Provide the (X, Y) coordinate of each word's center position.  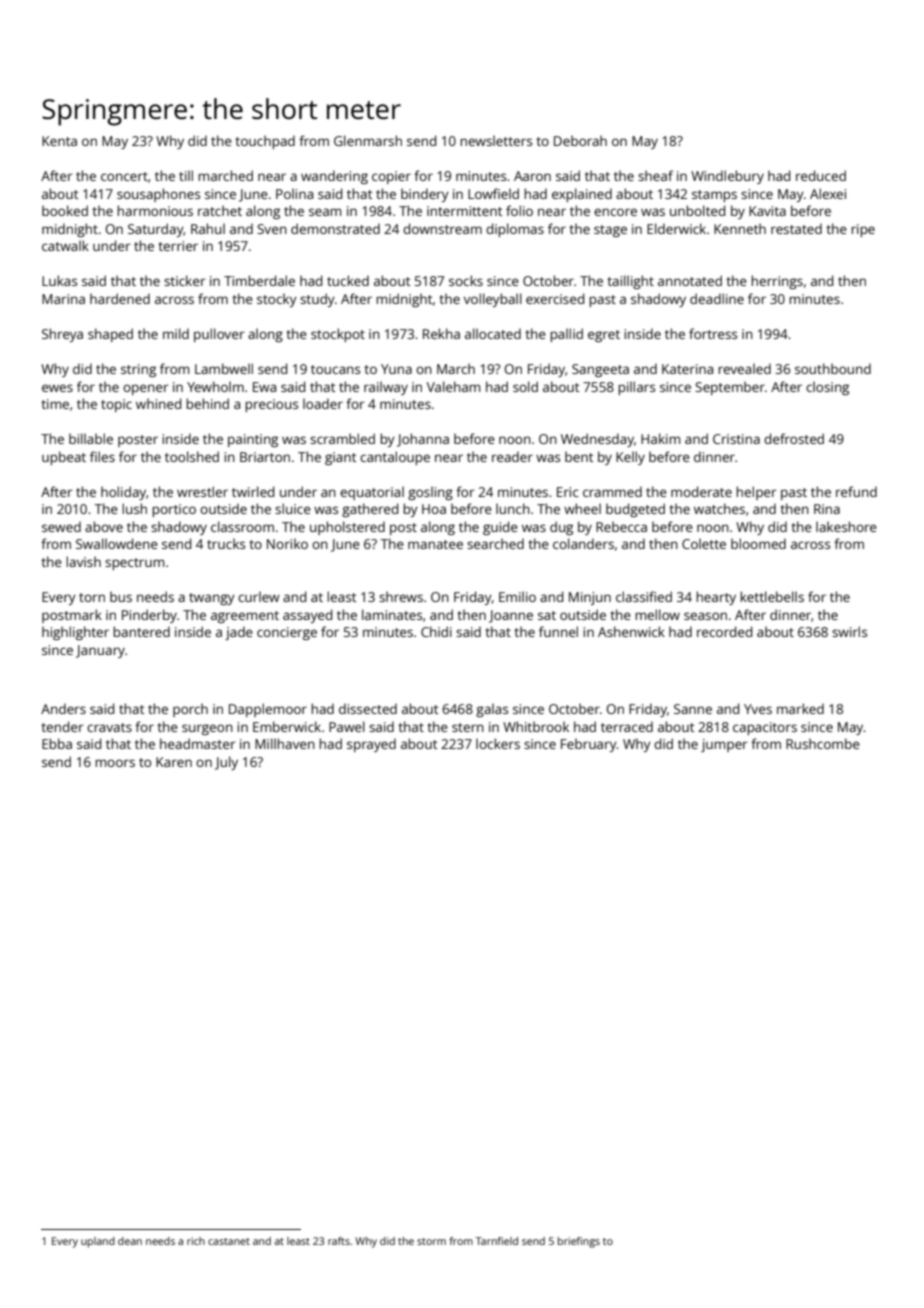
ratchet (220, 210)
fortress (713, 333)
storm (431, 1241)
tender (62, 726)
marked (800, 708)
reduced (821, 175)
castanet (229, 1241)
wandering (334, 177)
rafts (339, 1241)
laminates (392, 614)
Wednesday (597, 440)
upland (98, 1242)
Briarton (265, 457)
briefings (579, 1242)
